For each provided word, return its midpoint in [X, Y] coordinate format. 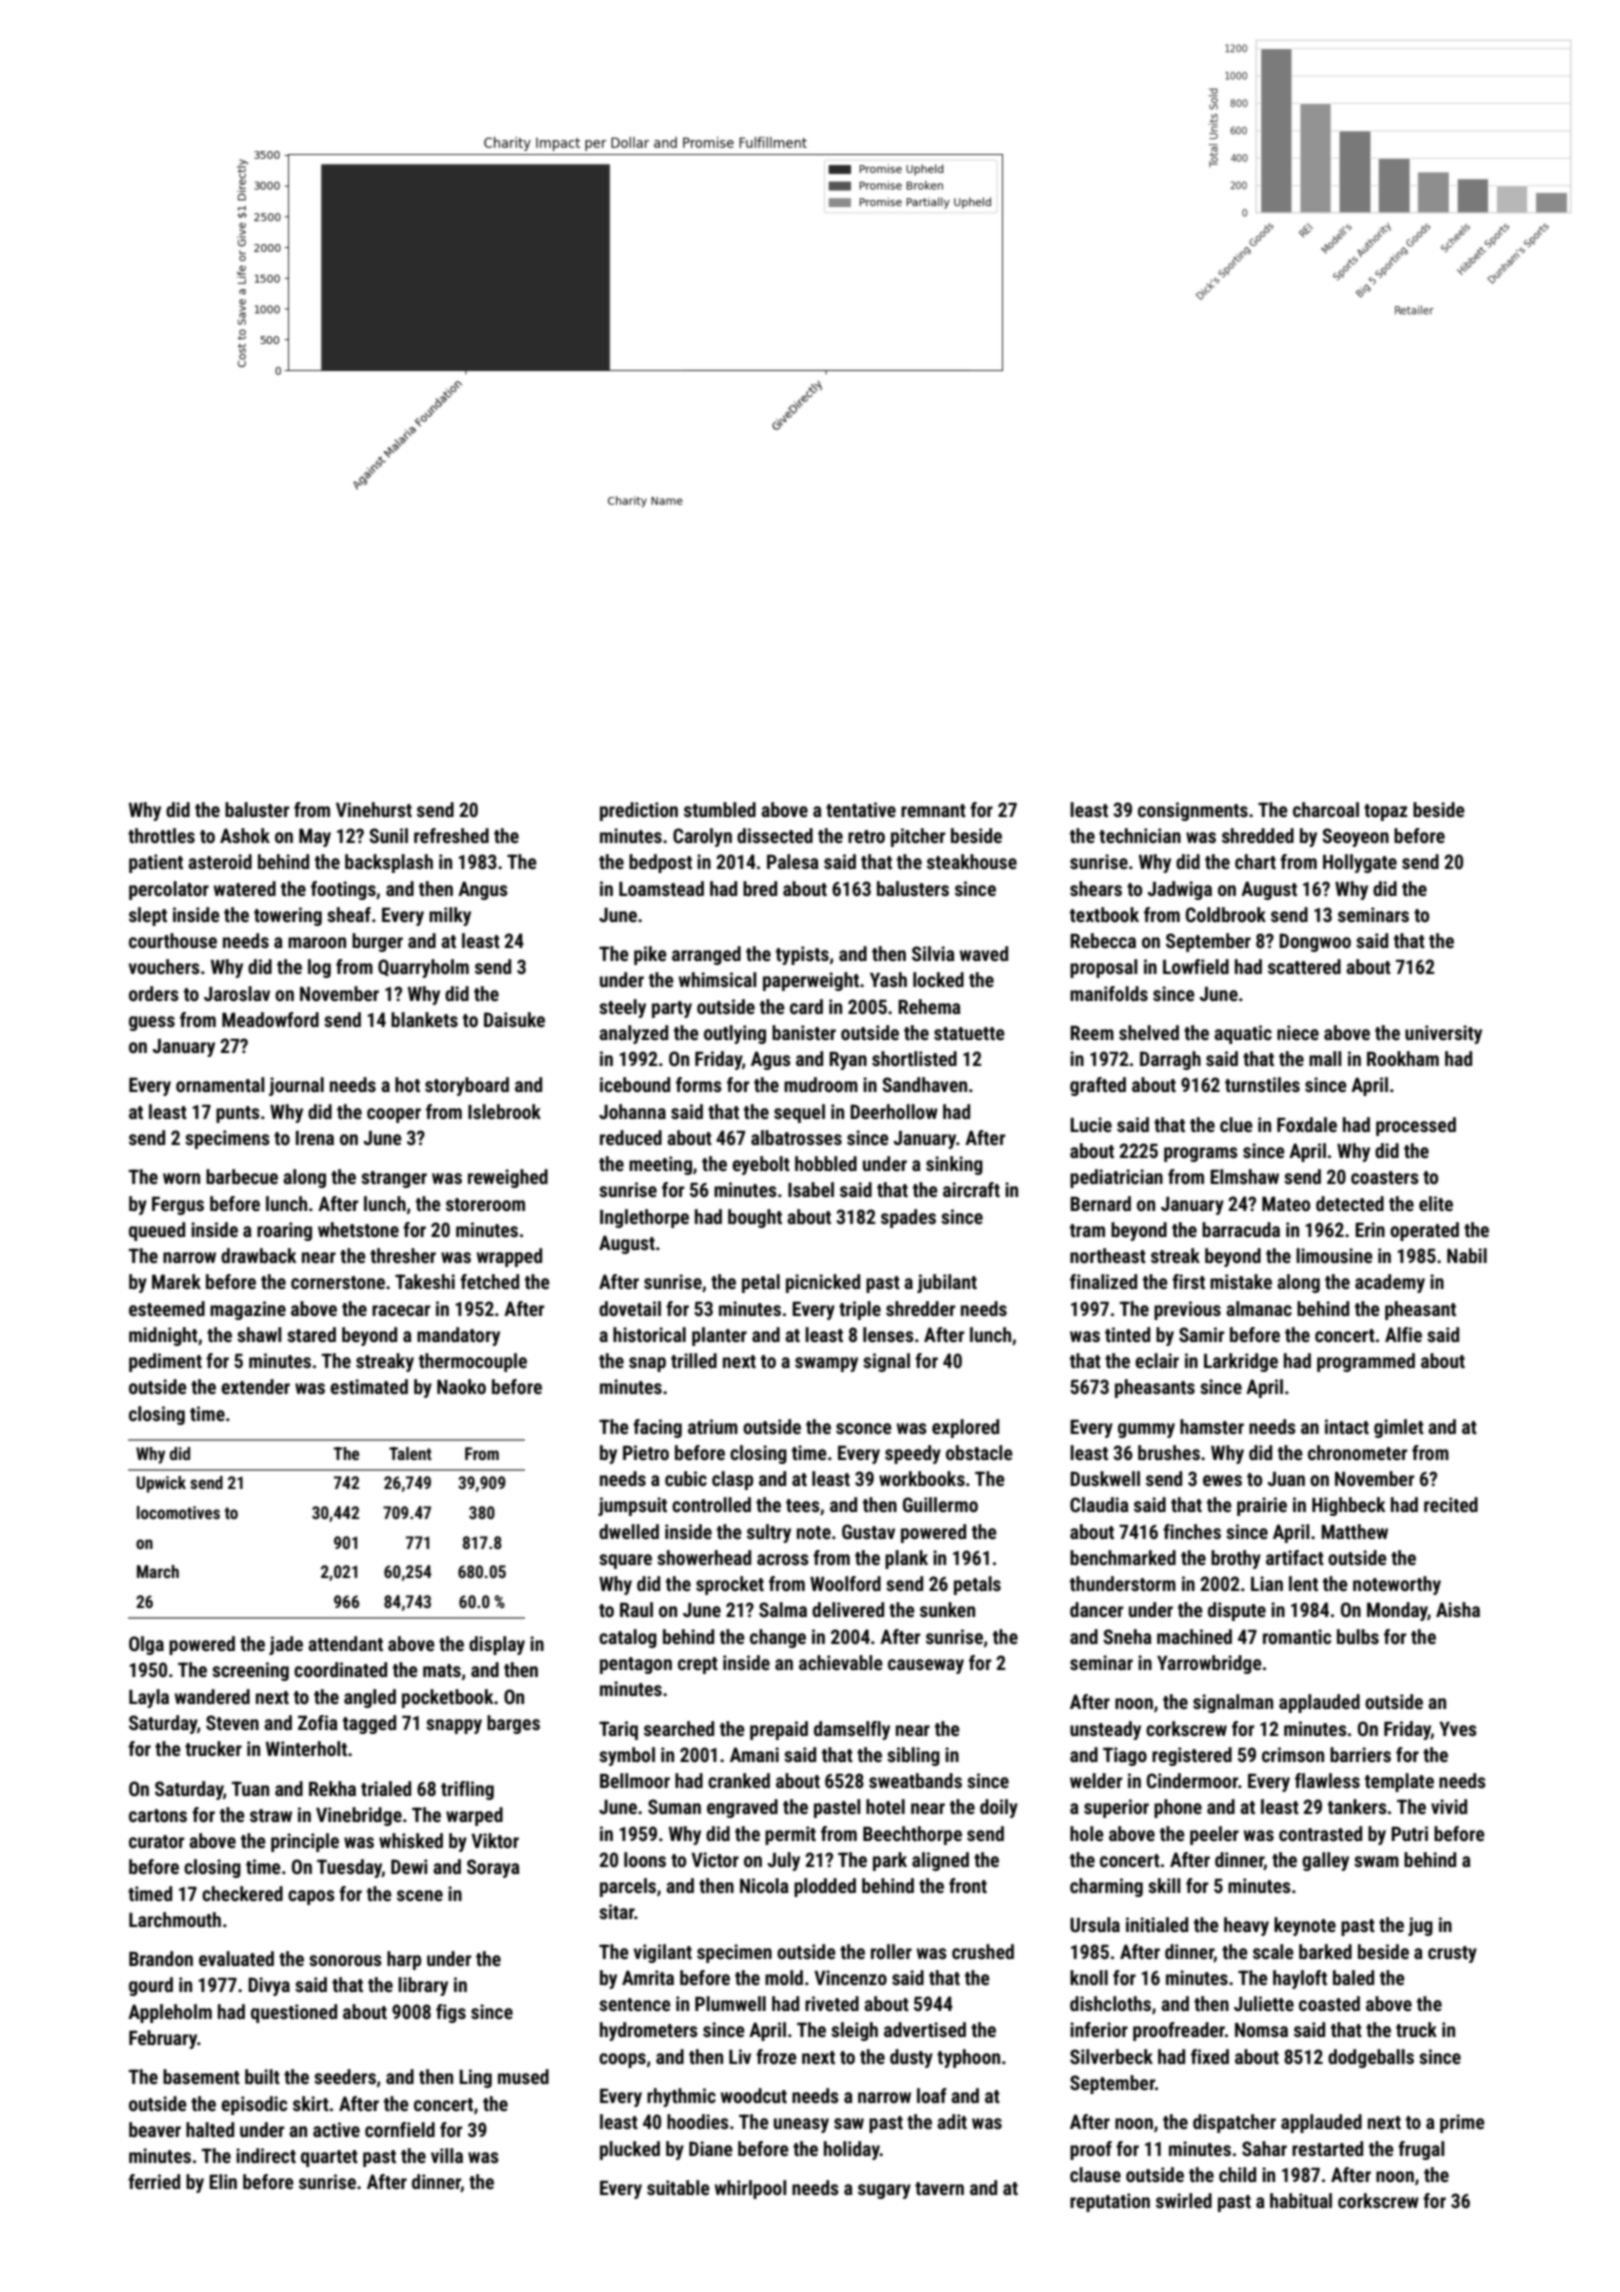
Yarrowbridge [1209, 1664]
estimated [369, 1386]
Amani [754, 1754]
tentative [861, 809]
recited [1451, 1504]
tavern [939, 2188]
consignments [1193, 811]
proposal [1104, 968]
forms [699, 1084]
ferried [154, 2181]
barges [513, 1724]
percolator [169, 890]
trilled [694, 1360]
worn [181, 1178]
